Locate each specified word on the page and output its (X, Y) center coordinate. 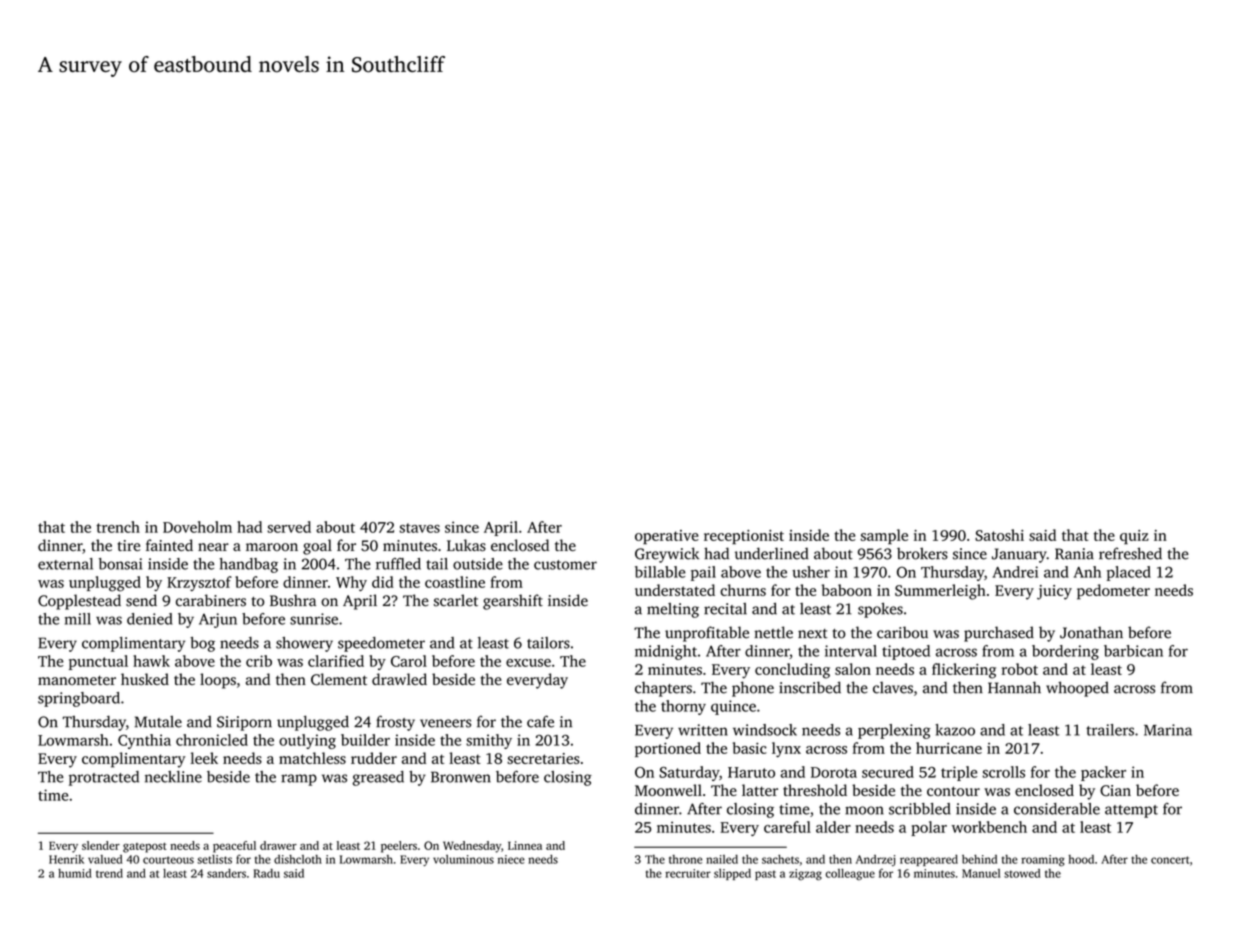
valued (105, 859)
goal (317, 547)
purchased (999, 634)
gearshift (513, 602)
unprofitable (707, 634)
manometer (77, 680)
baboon (846, 590)
